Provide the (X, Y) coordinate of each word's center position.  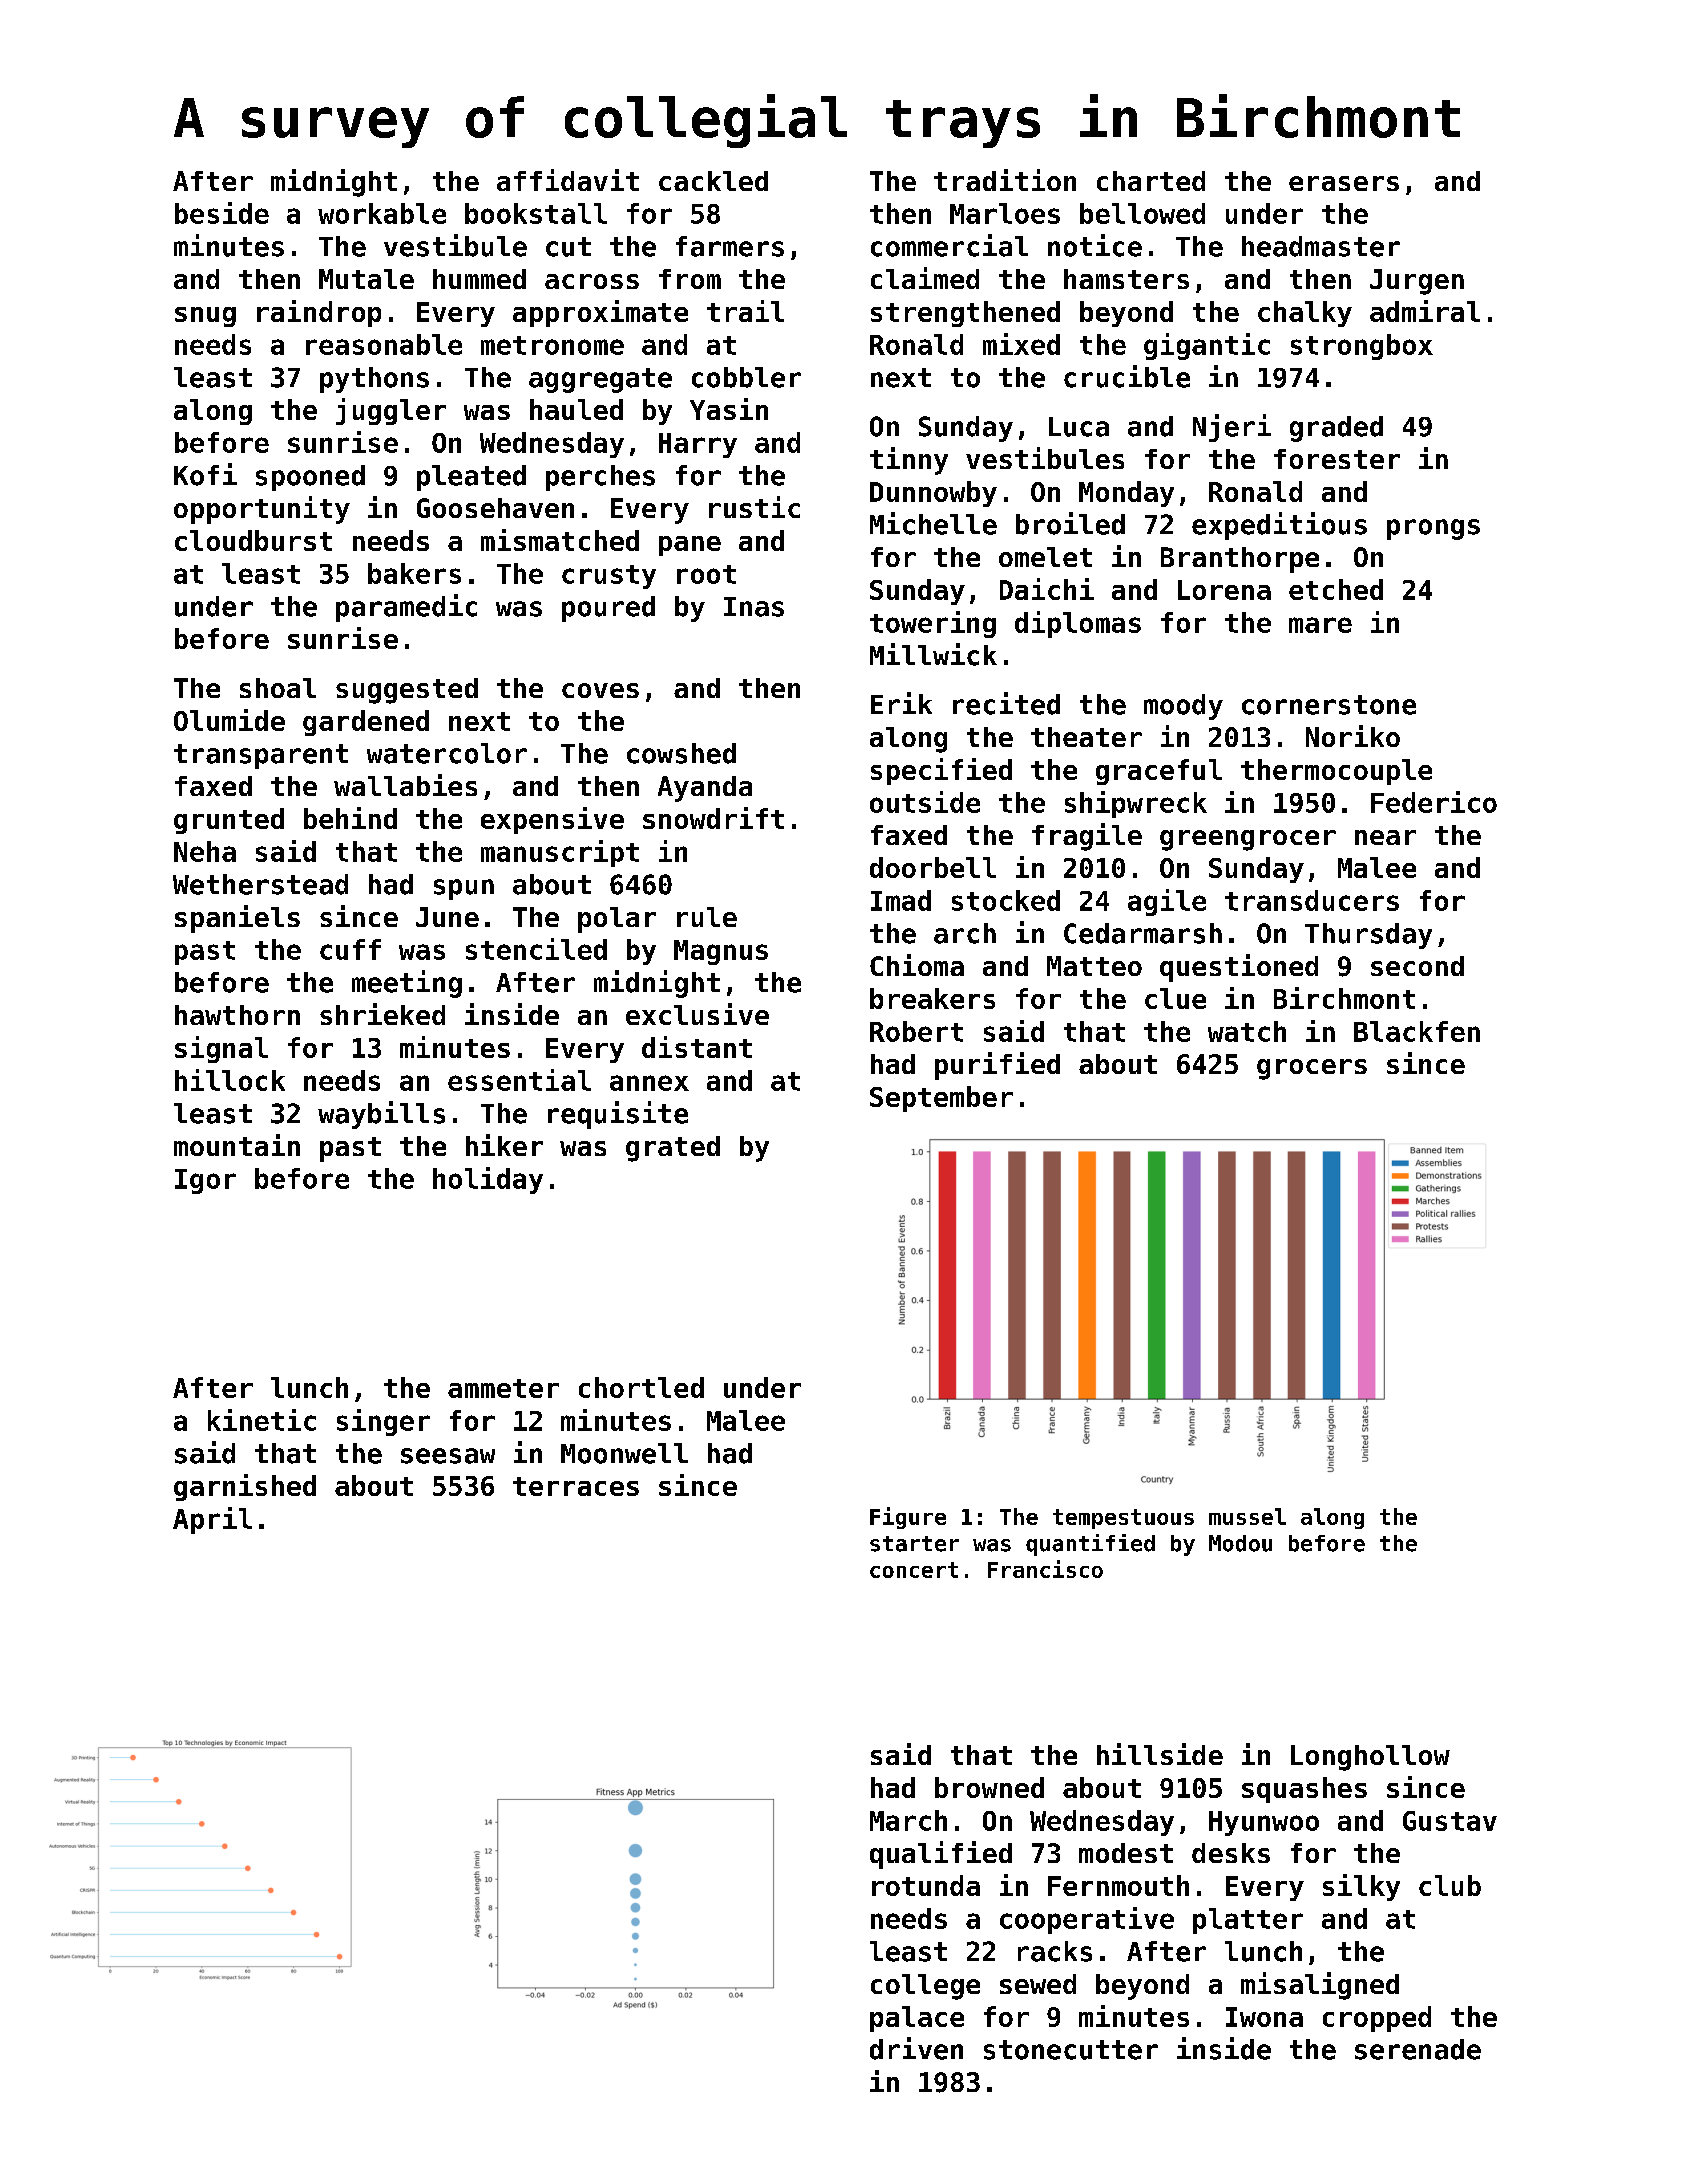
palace (917, 2019)
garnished (245, 1487)
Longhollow (1370, 1758)
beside (222, 213)
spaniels (237, 919)
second (1417, 966)
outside (925, 802)
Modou (1240, 1543)
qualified (941, 1855)
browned (989, 1787)
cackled (713, 181)
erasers (1344, 183)
